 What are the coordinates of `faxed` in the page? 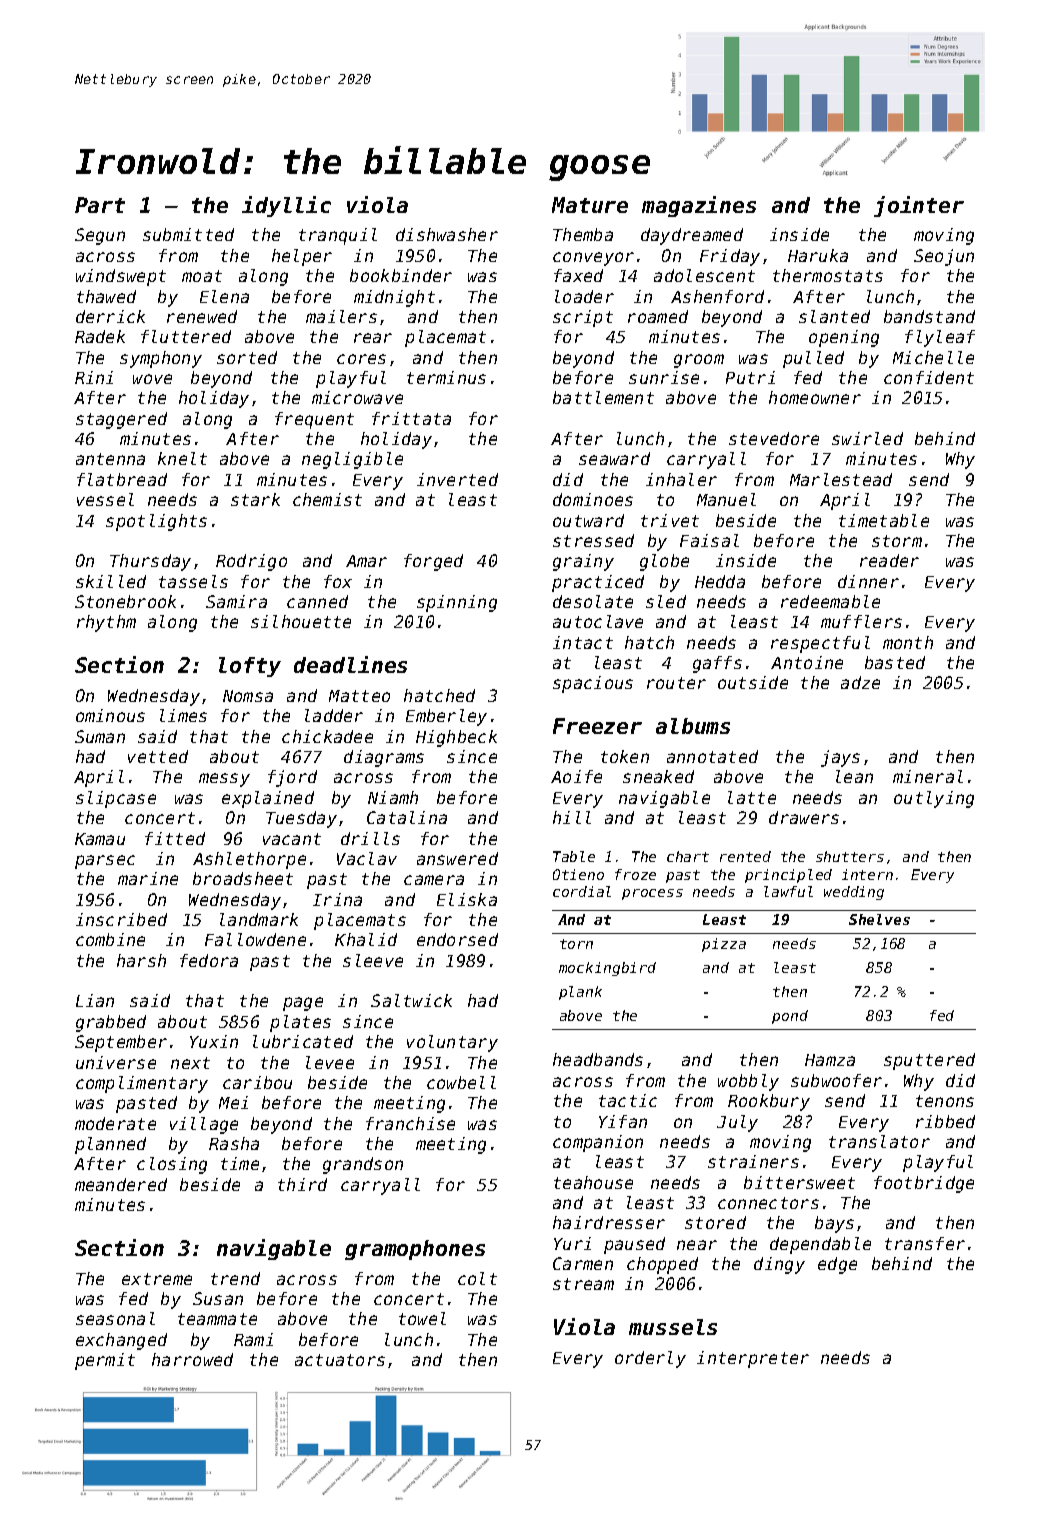 It's located at (578, 275).
